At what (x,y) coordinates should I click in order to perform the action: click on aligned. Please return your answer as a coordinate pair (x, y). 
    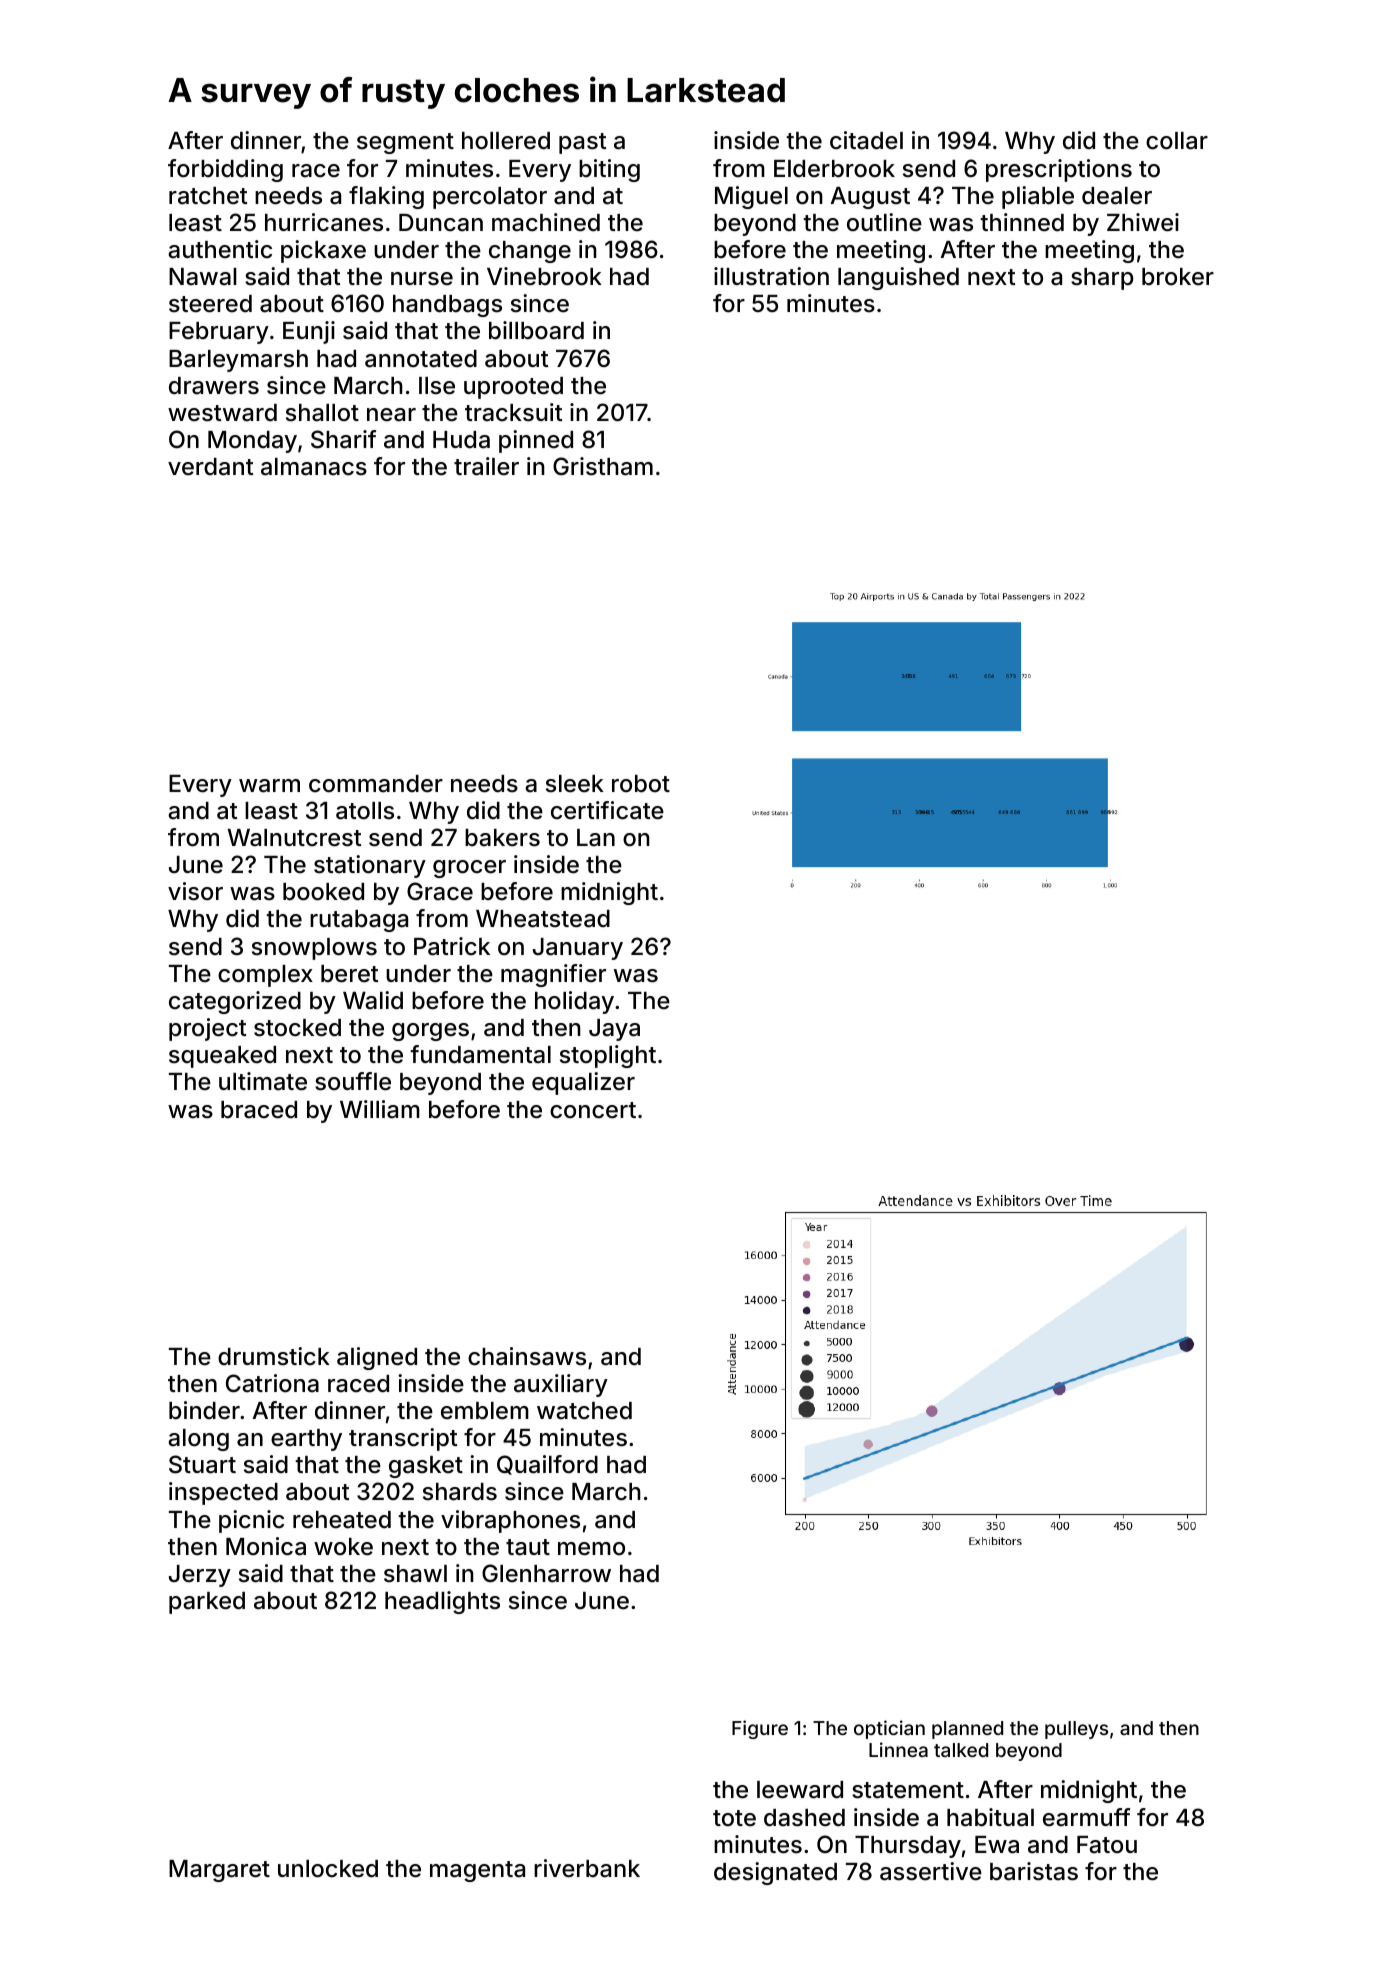
    Looking at the image, I should click on (377, 1358).
